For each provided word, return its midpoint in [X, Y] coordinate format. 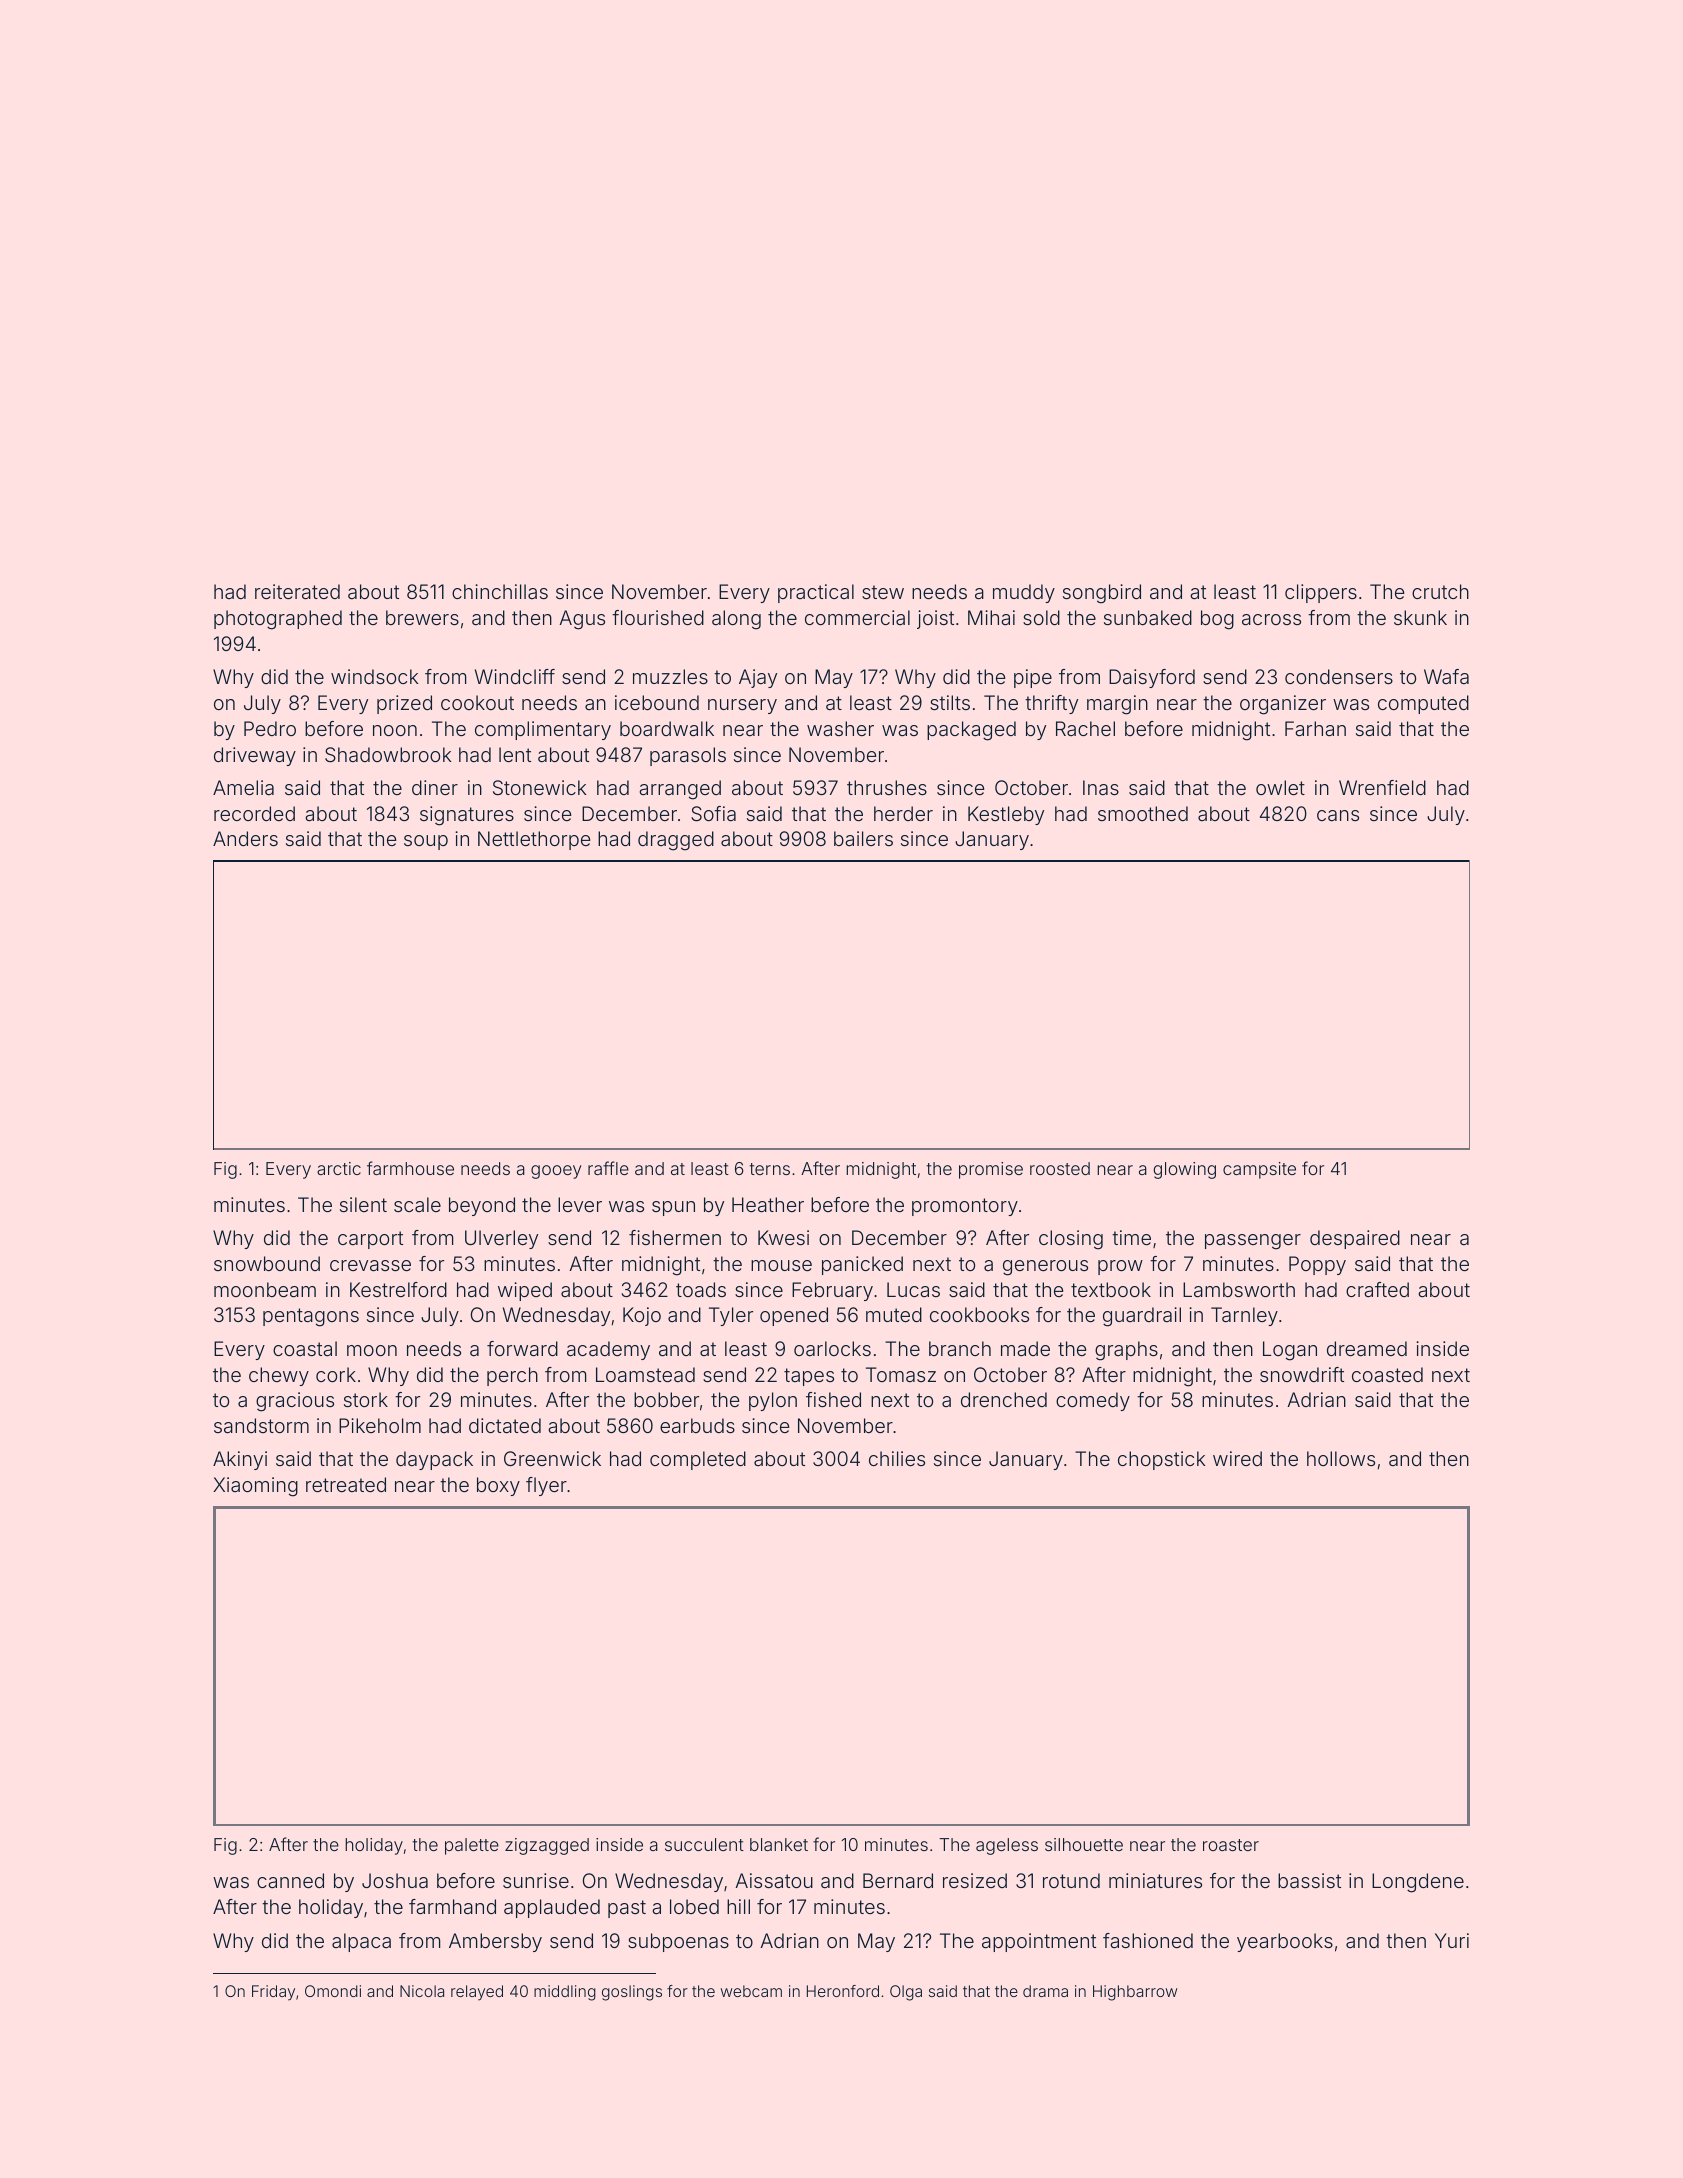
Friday [273, 1993]
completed [698, 1460]
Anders [245, 838]
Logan [1290, 1351]
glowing [1184, 1170]
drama [1045, 1991]
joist [935, 619]
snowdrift [1302, 1374]
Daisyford [1152, 678]
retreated [346, 1484]
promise [991, 1170]
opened [794, 1316]
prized [404, 704]
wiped [525, 1291]
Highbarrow [1135, 1993]
